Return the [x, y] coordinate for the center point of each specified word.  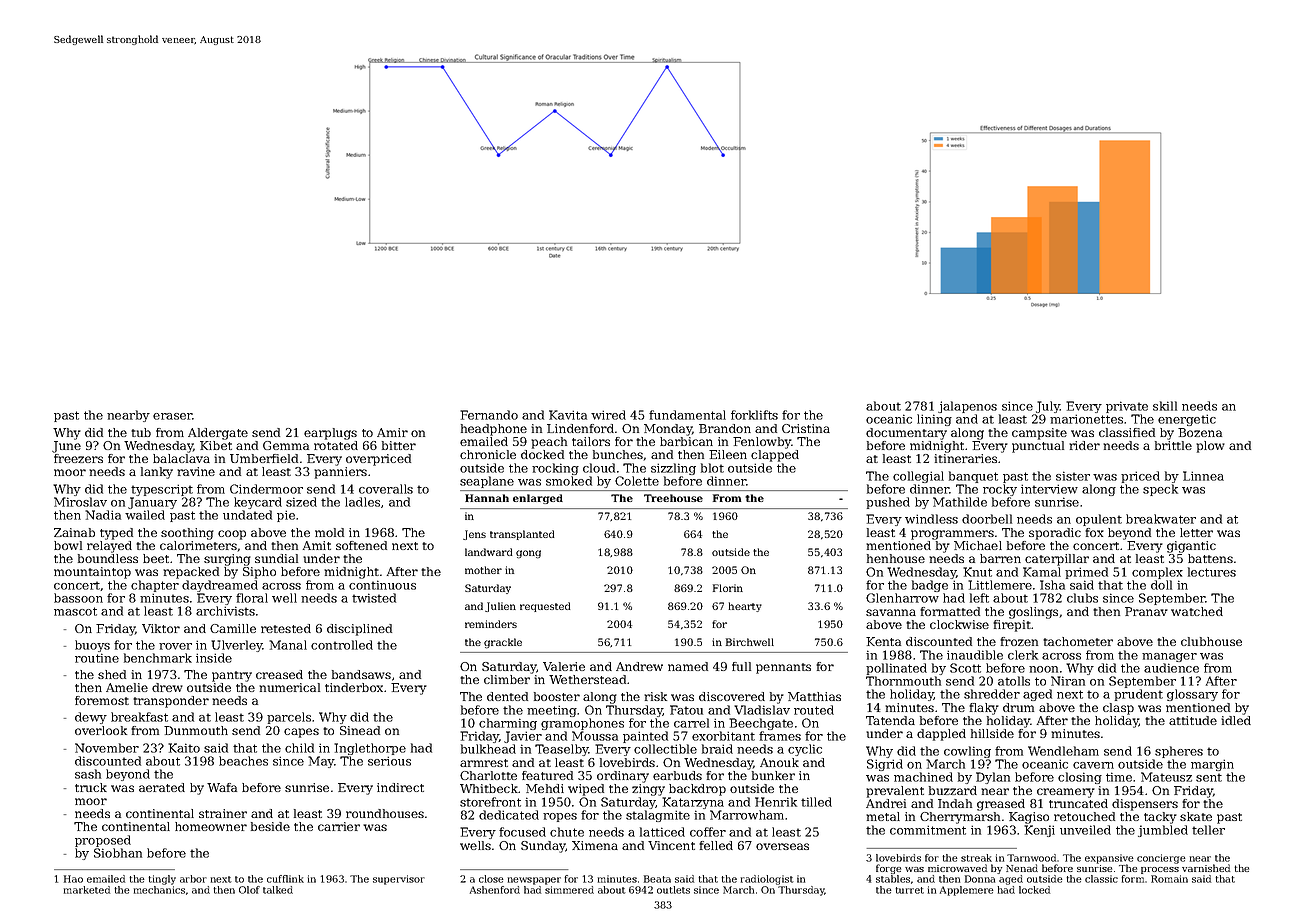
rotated [336, 445]
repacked [191, 573]
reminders [491, 624]
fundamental [687, 415]
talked [278, 890]
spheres [1179, 752]
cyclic [805, 750]
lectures [1212, 572]
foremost [102, 700]
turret [909, 890]
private [1127, 407]
